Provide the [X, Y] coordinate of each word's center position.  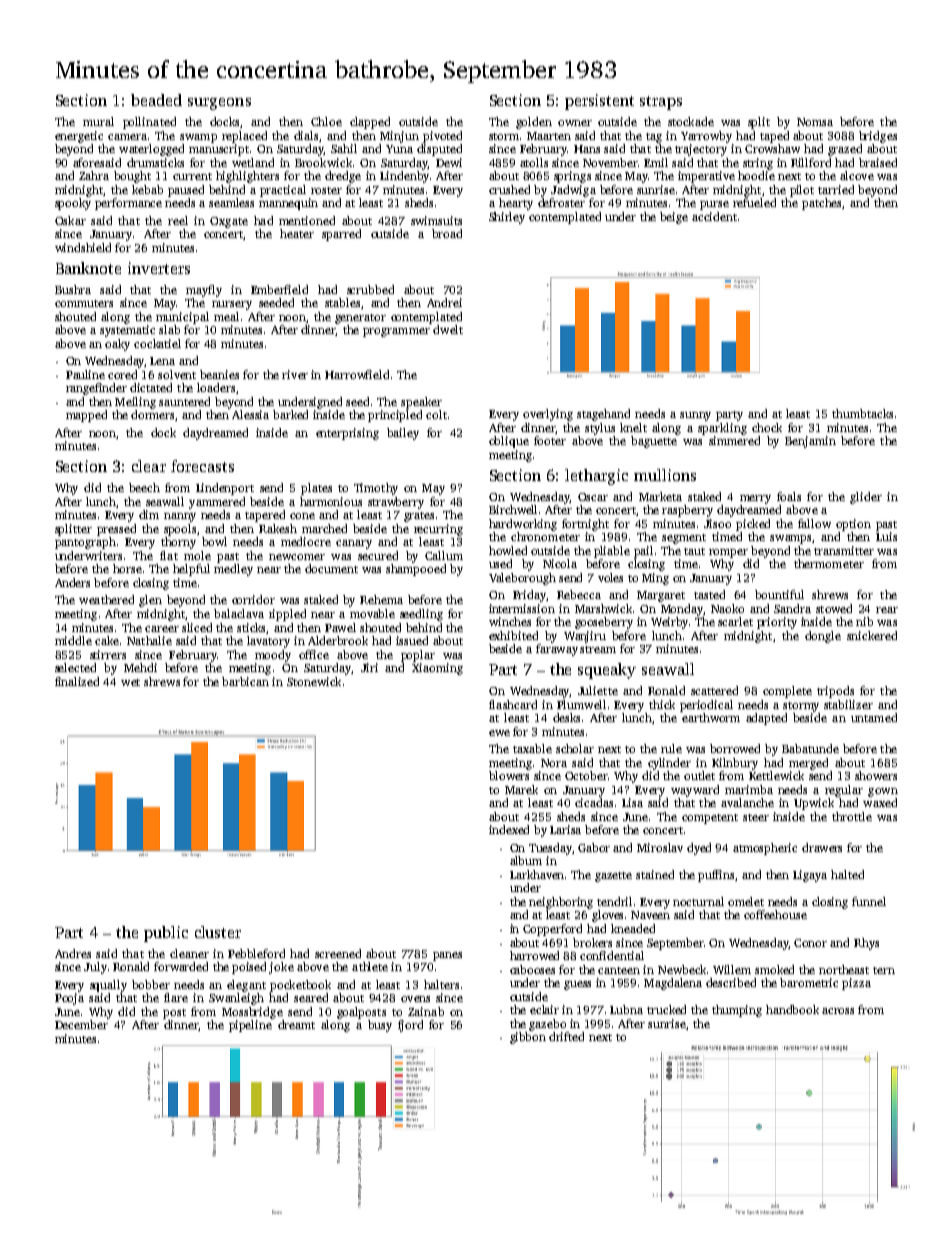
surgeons [219, 104]
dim [149, 514]
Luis [886, 536]
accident [714, 216]
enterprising [347, 434]
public [166, 934]
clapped [370, 123]
